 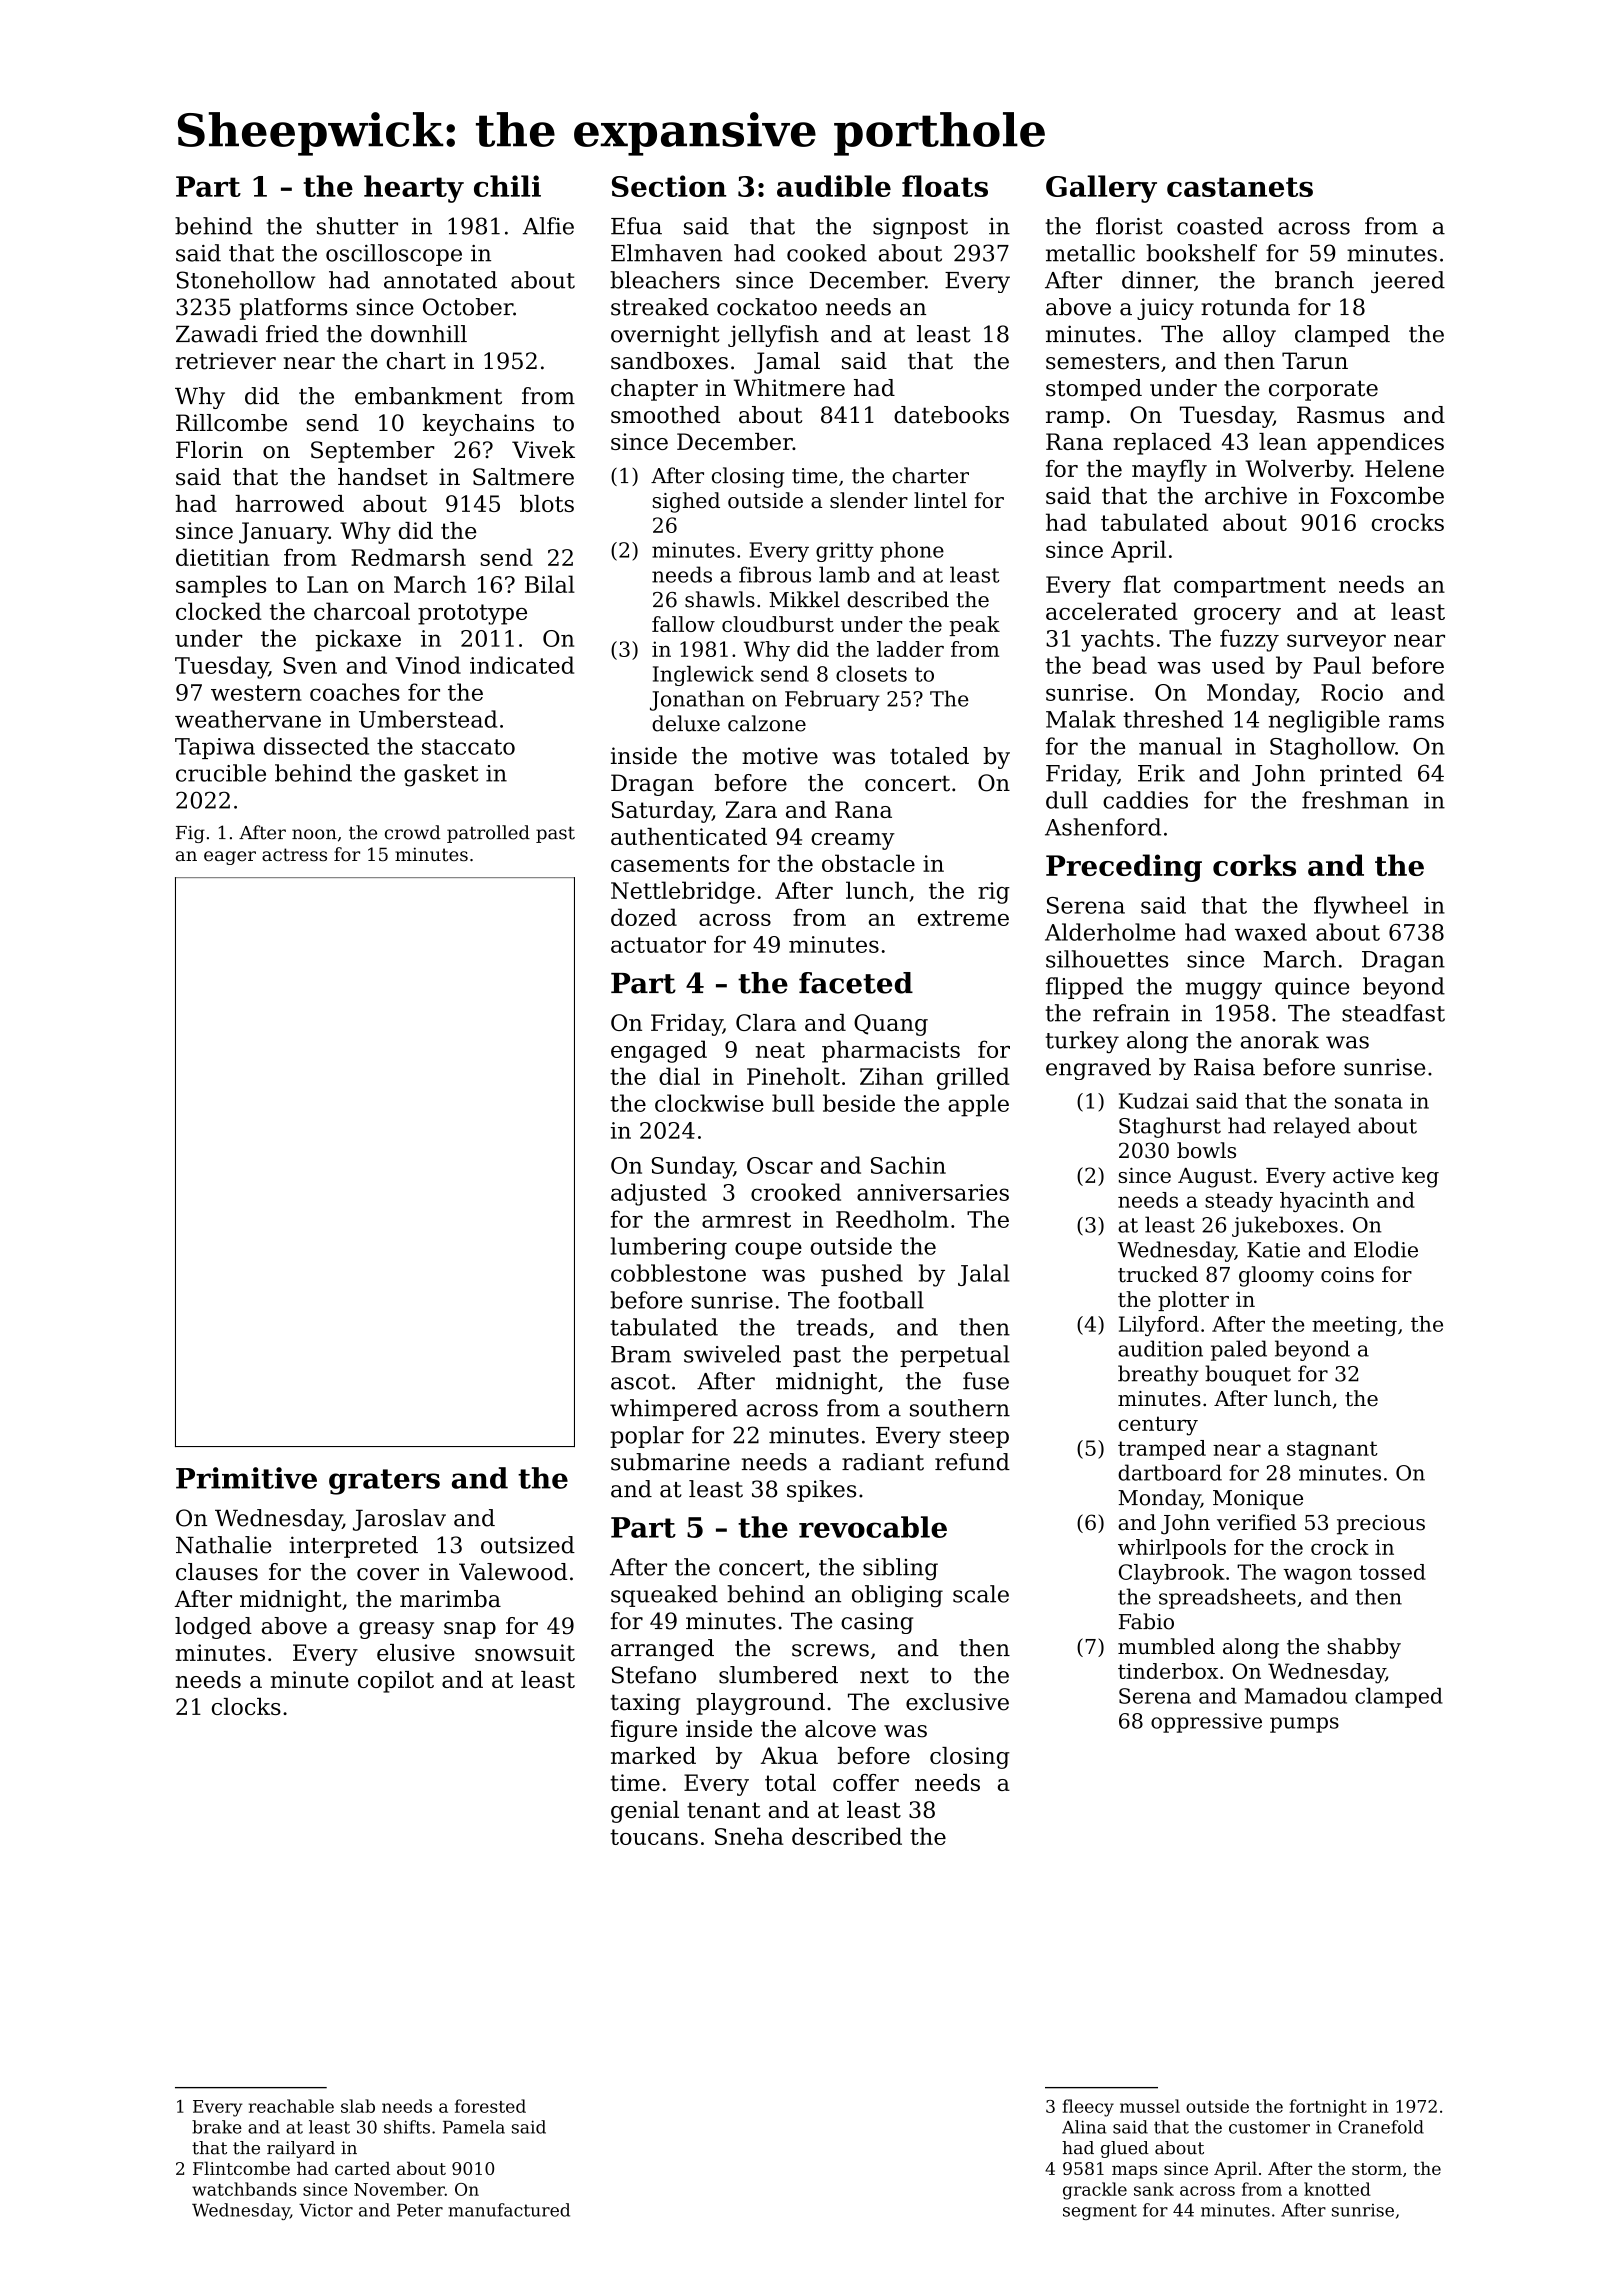 I want to click on knotted, so click(x=1337, y=2189).
